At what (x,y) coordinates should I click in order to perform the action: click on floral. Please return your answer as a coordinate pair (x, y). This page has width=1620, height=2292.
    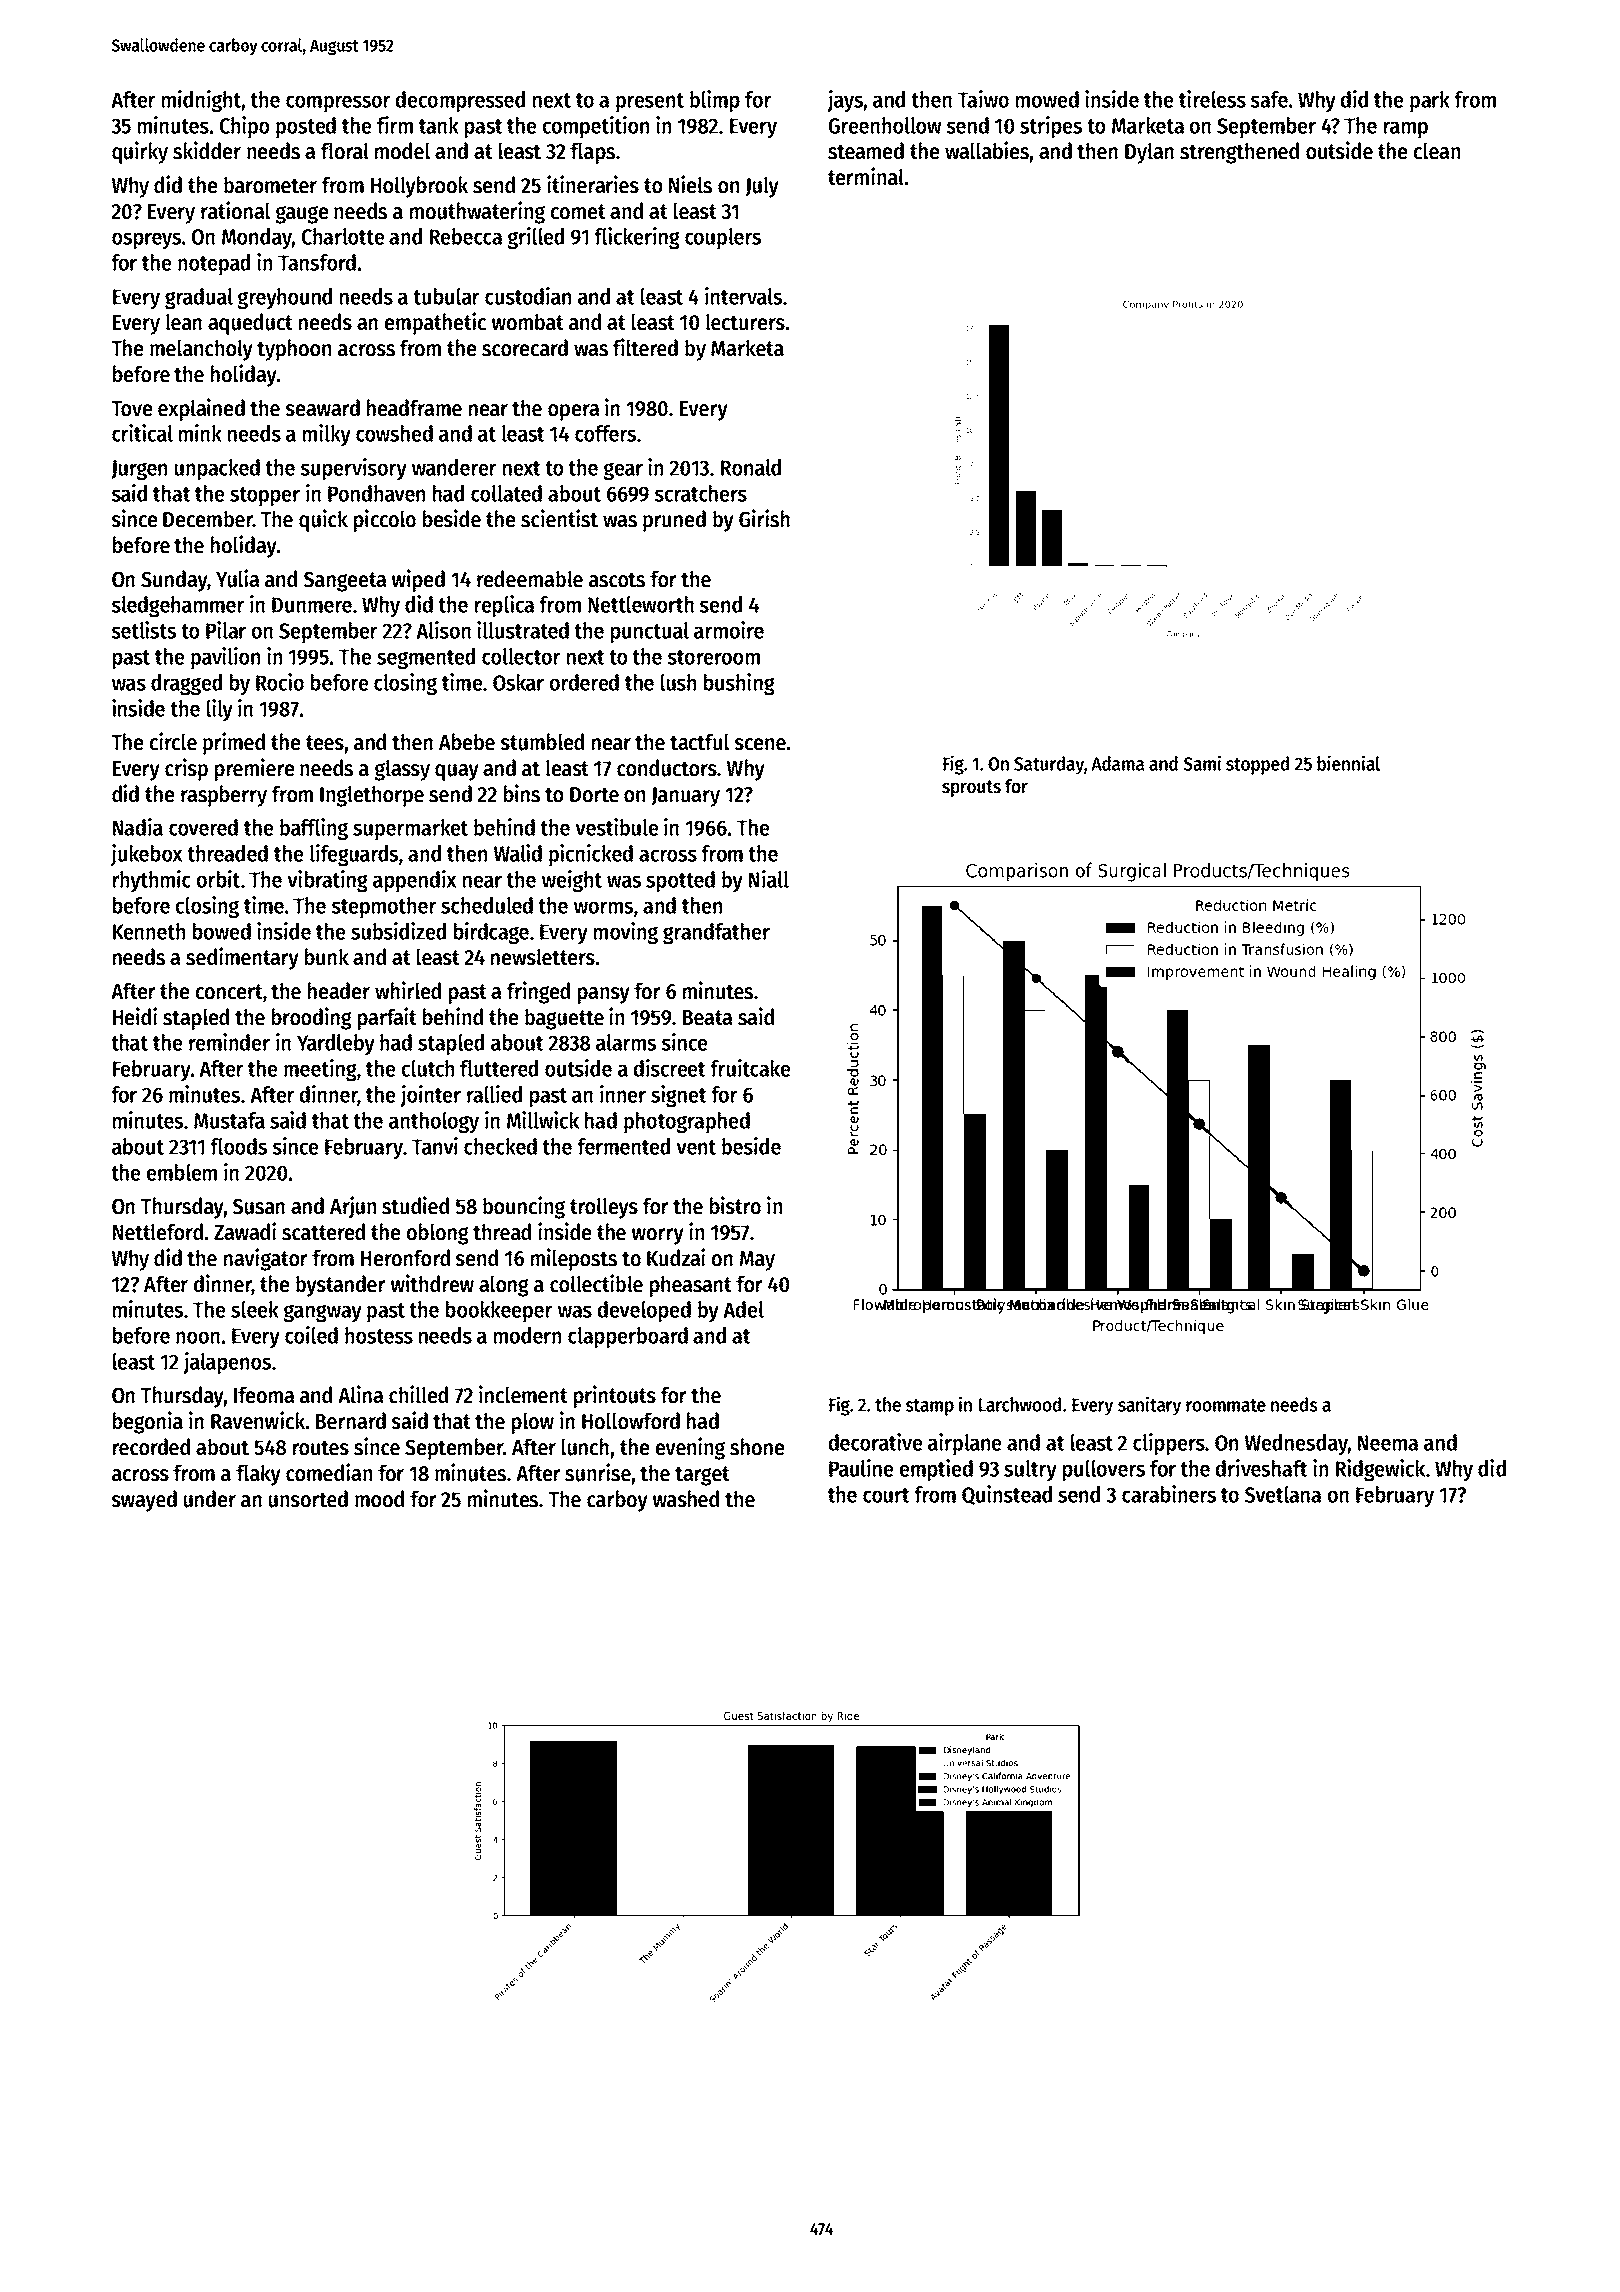
    Looking at the image, I should click on (345, 151).
